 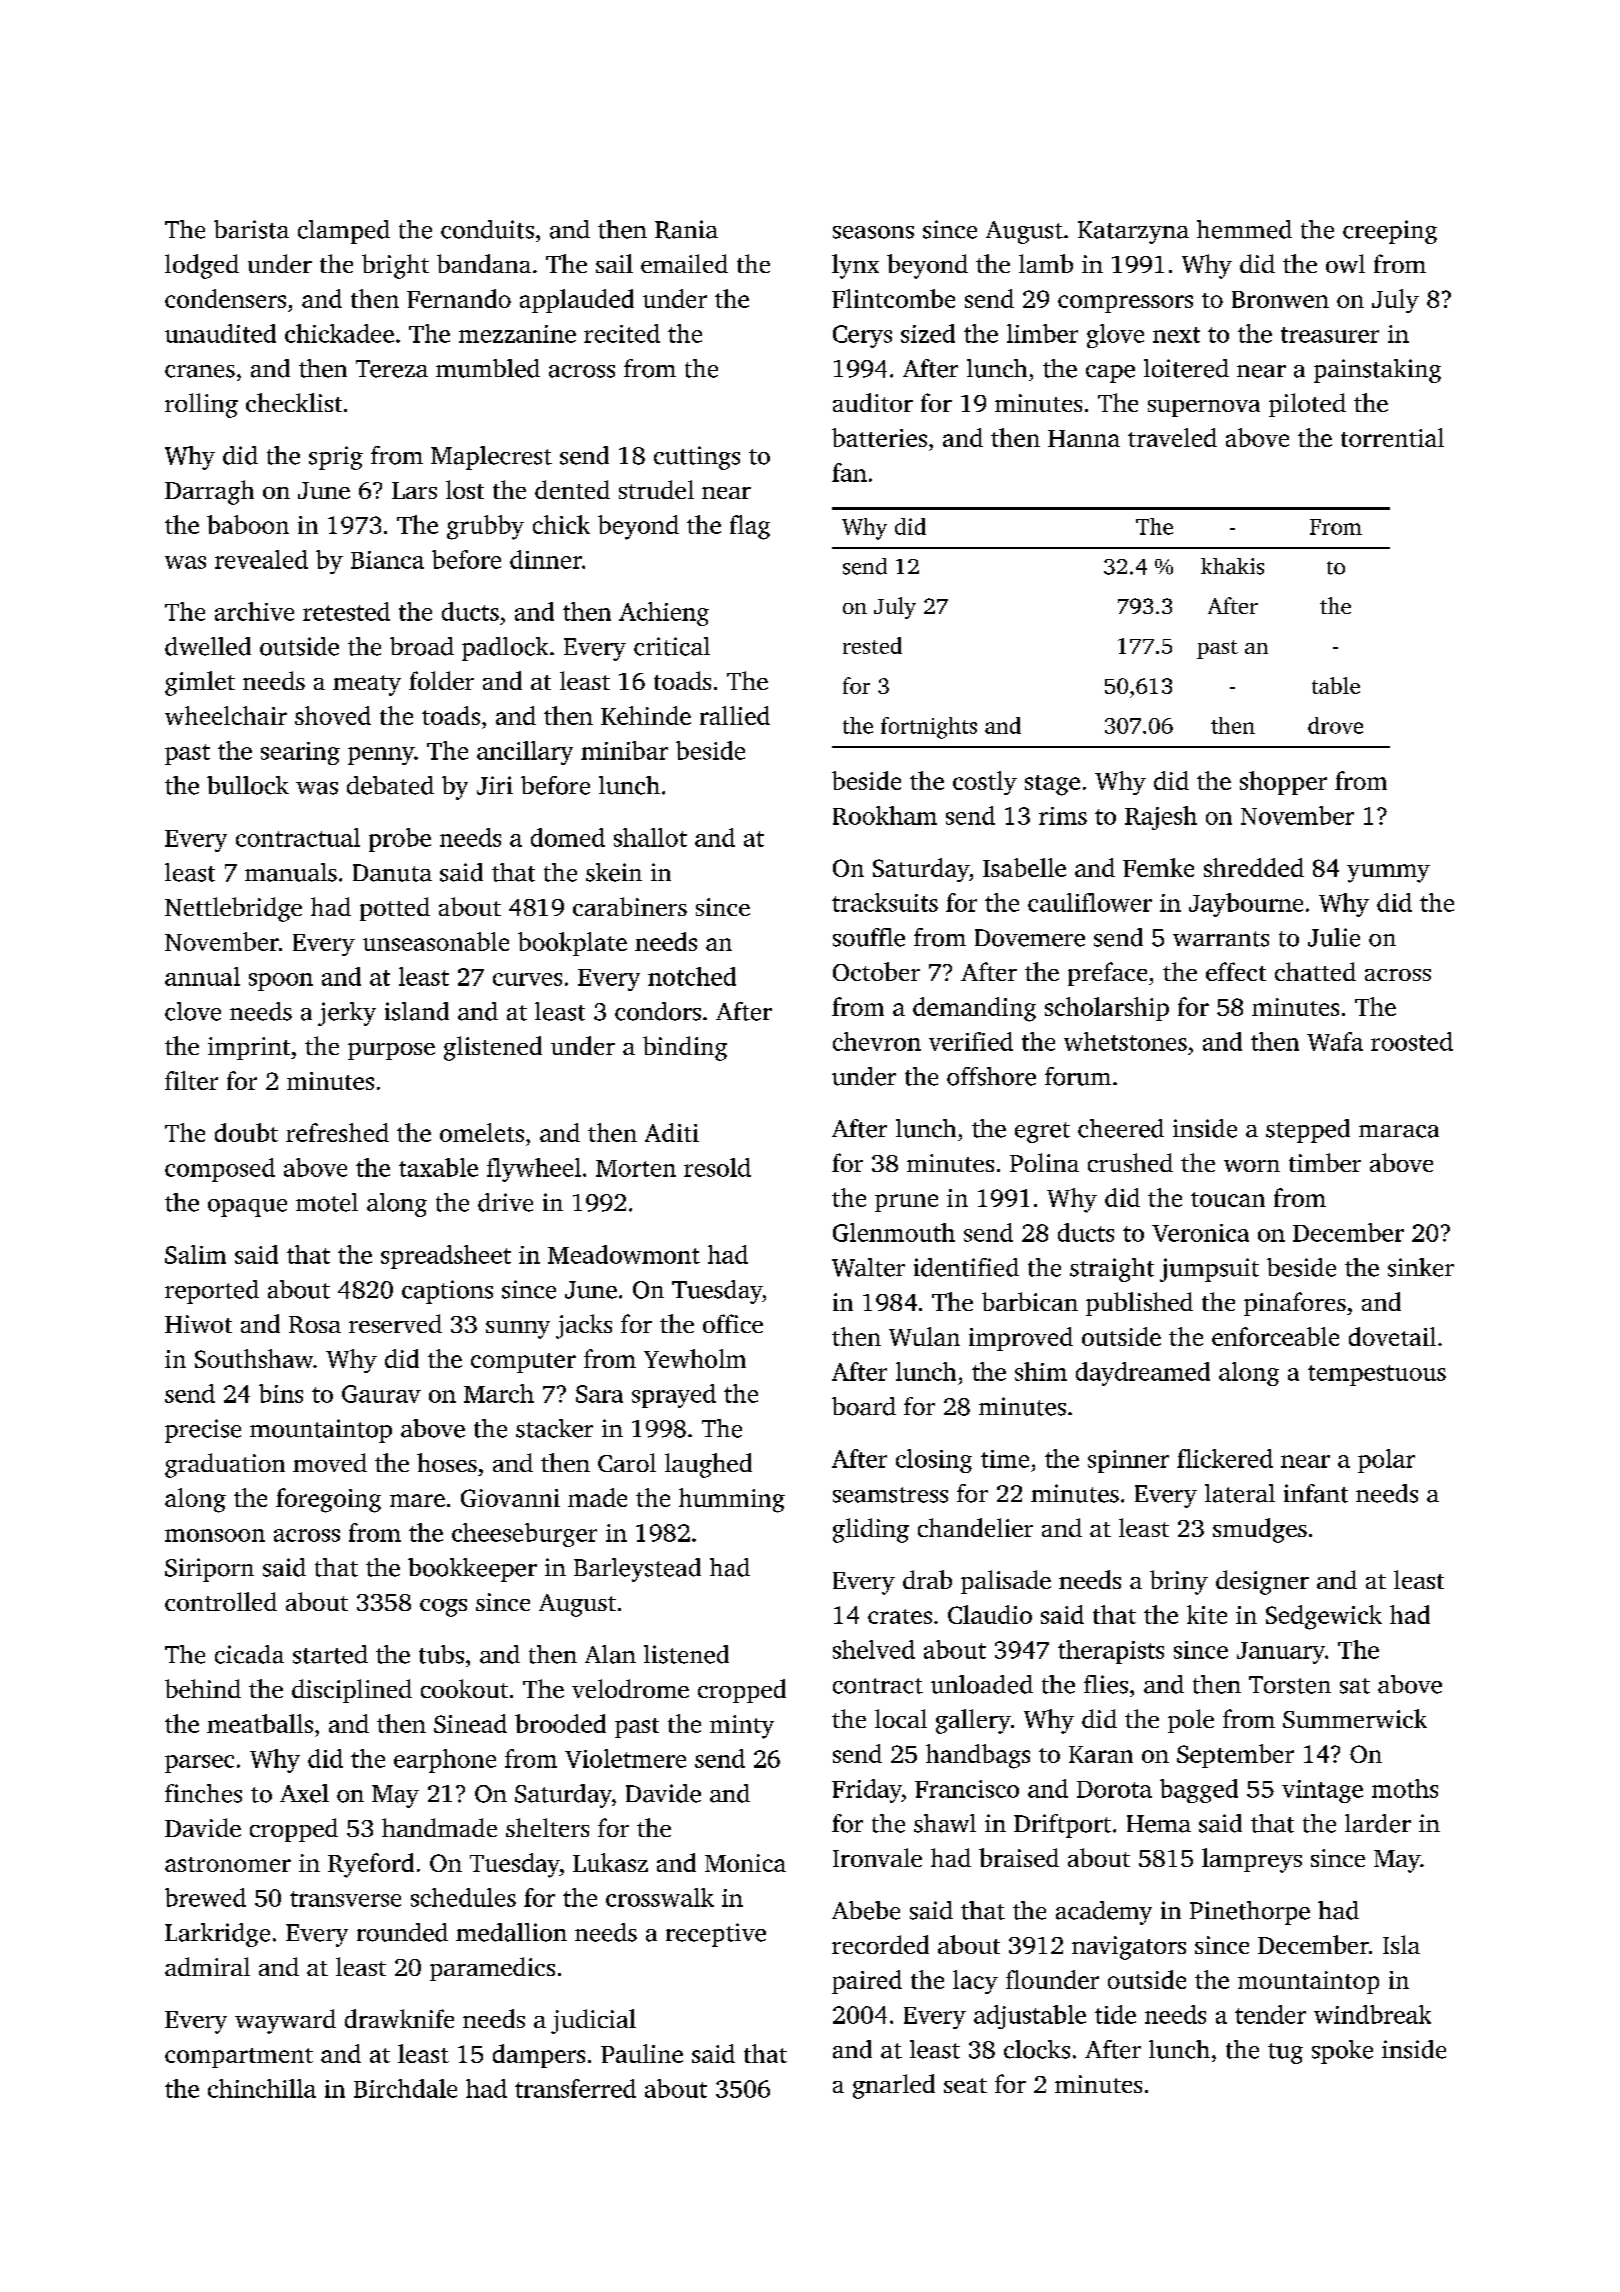 I want to click on gliding, so click(x=871, y=1530).
